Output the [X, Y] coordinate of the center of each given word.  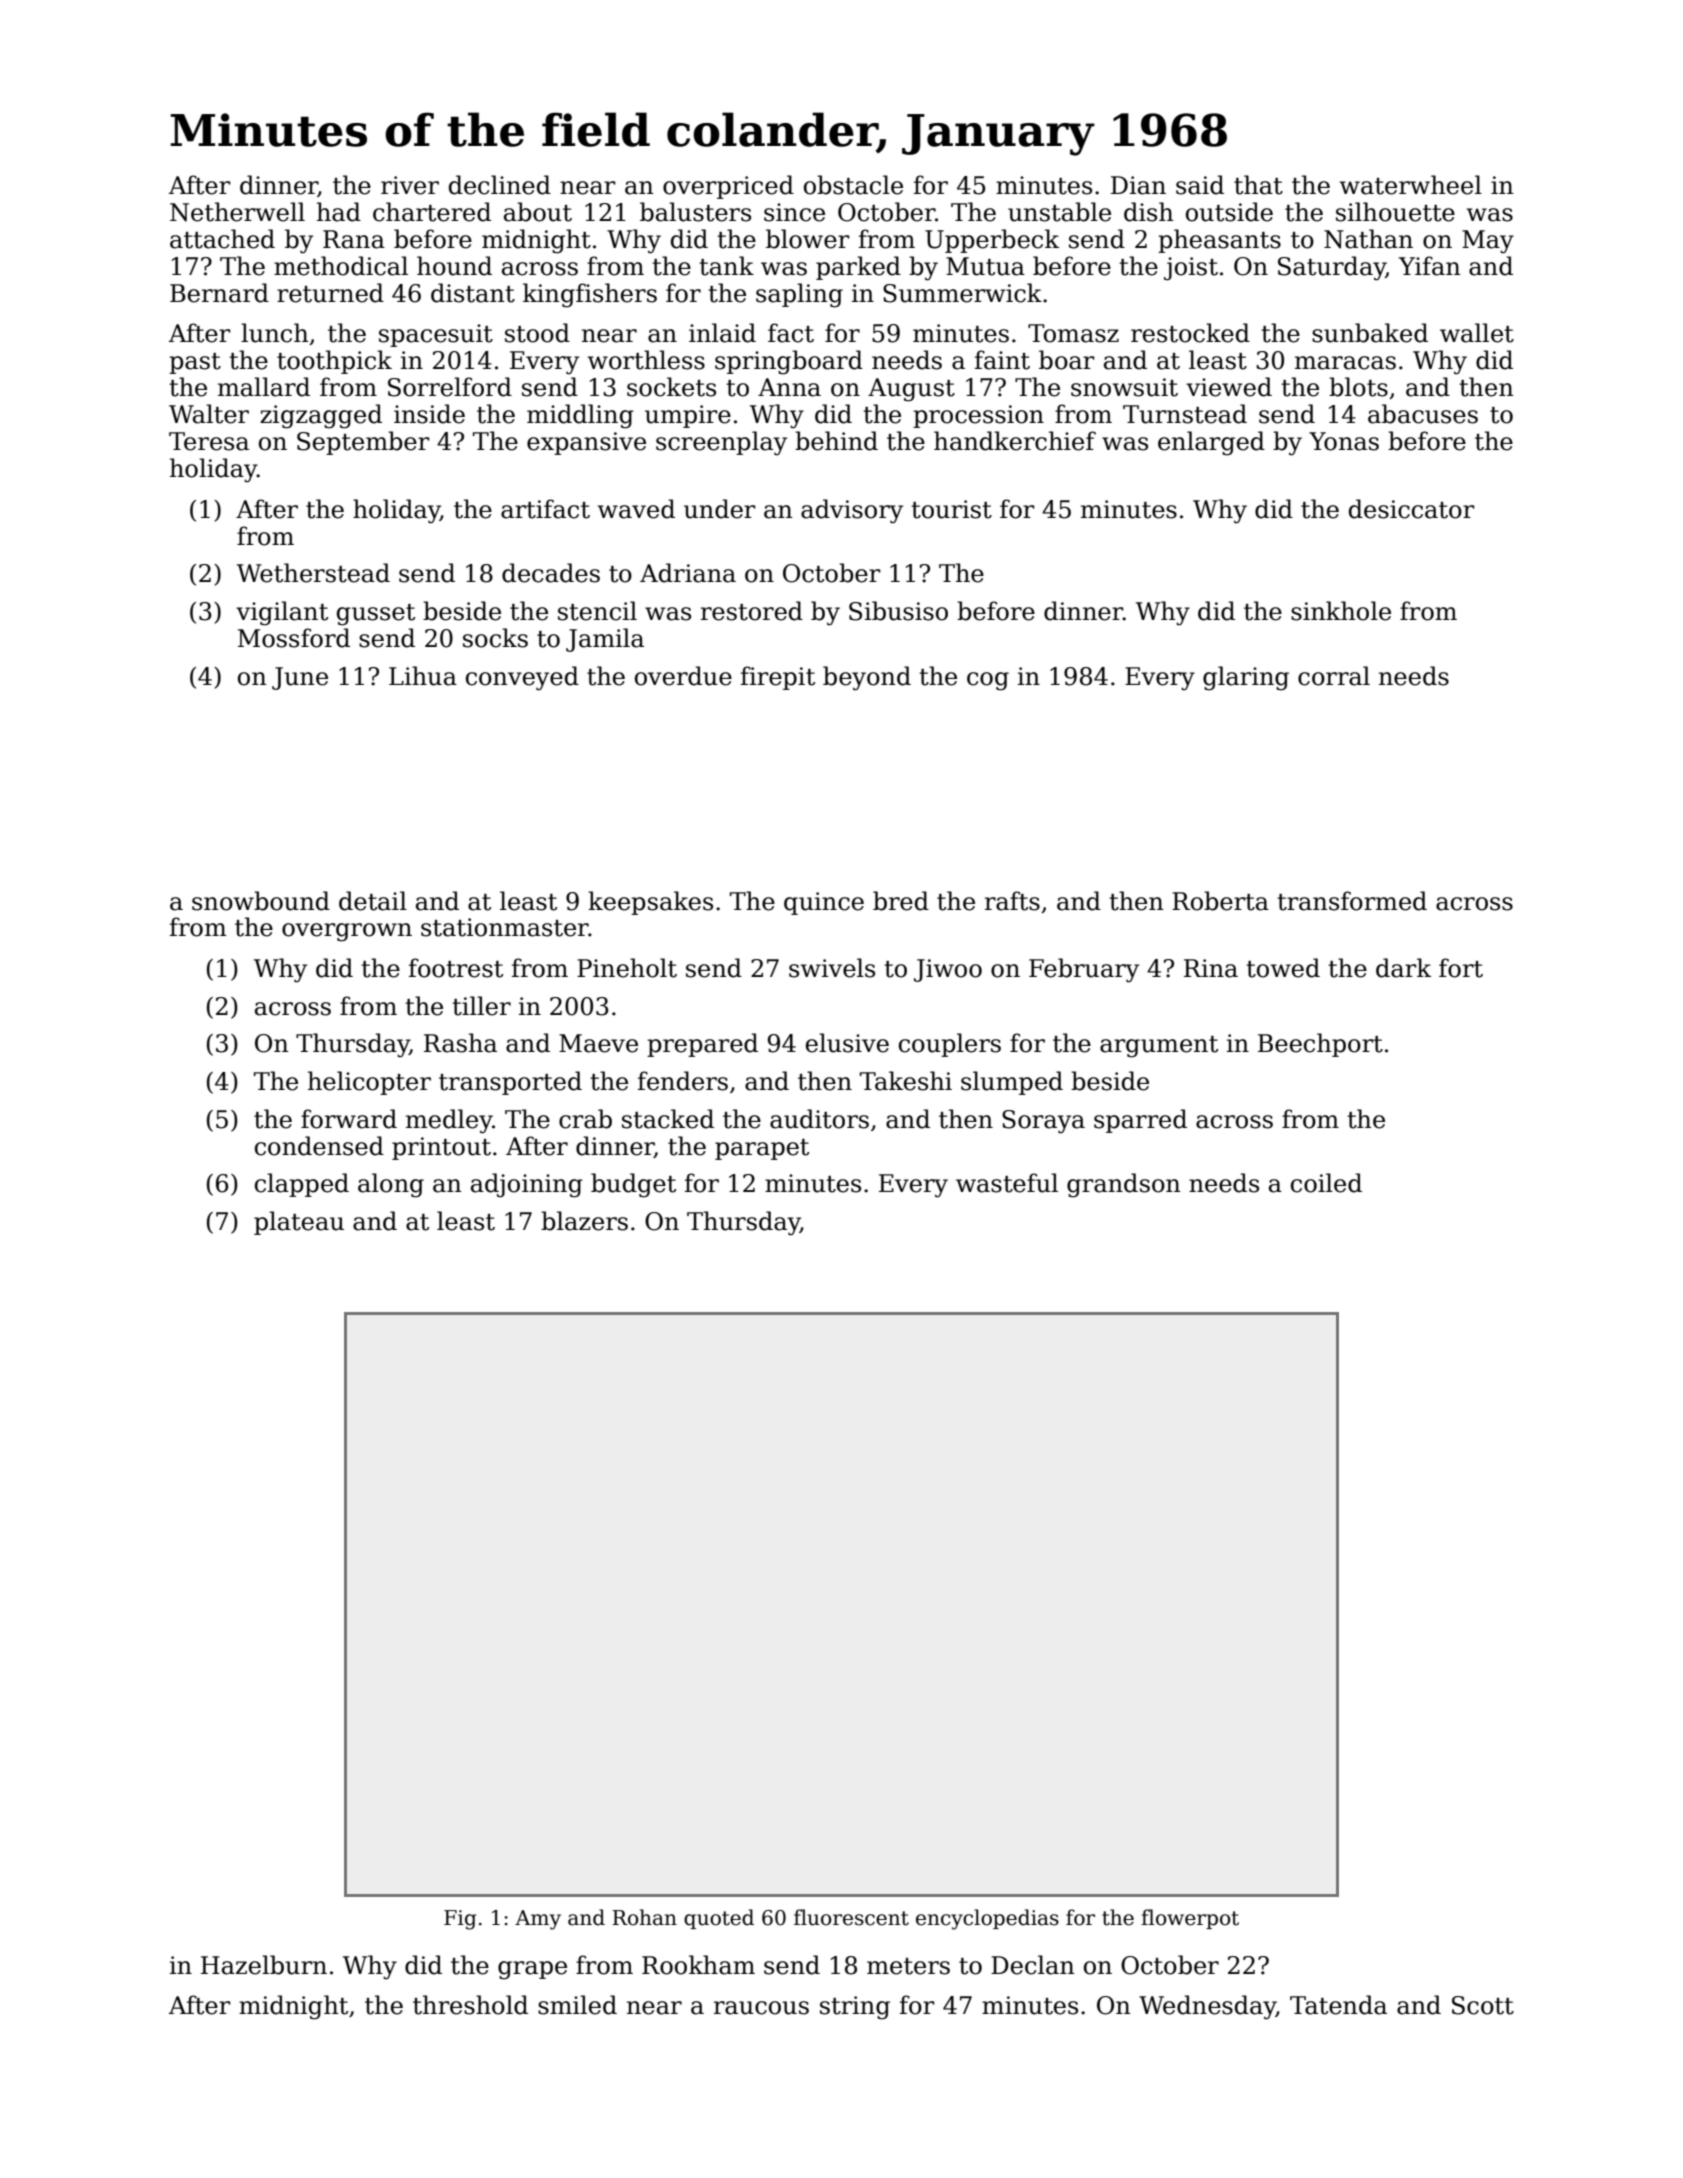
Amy [538, 1920]
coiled [1326, 1183]
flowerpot [1190, 1919]
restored [752, 611]
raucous [761, 2008]
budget [633, 1185]
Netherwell [237, 212]
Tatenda [1338, 2005]
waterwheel [1411, 185]
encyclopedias [987, 1919]
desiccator [1412, 509]
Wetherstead [313, 573]
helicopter [369, 1083]
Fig [460, 1920]
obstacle [853, 185]
